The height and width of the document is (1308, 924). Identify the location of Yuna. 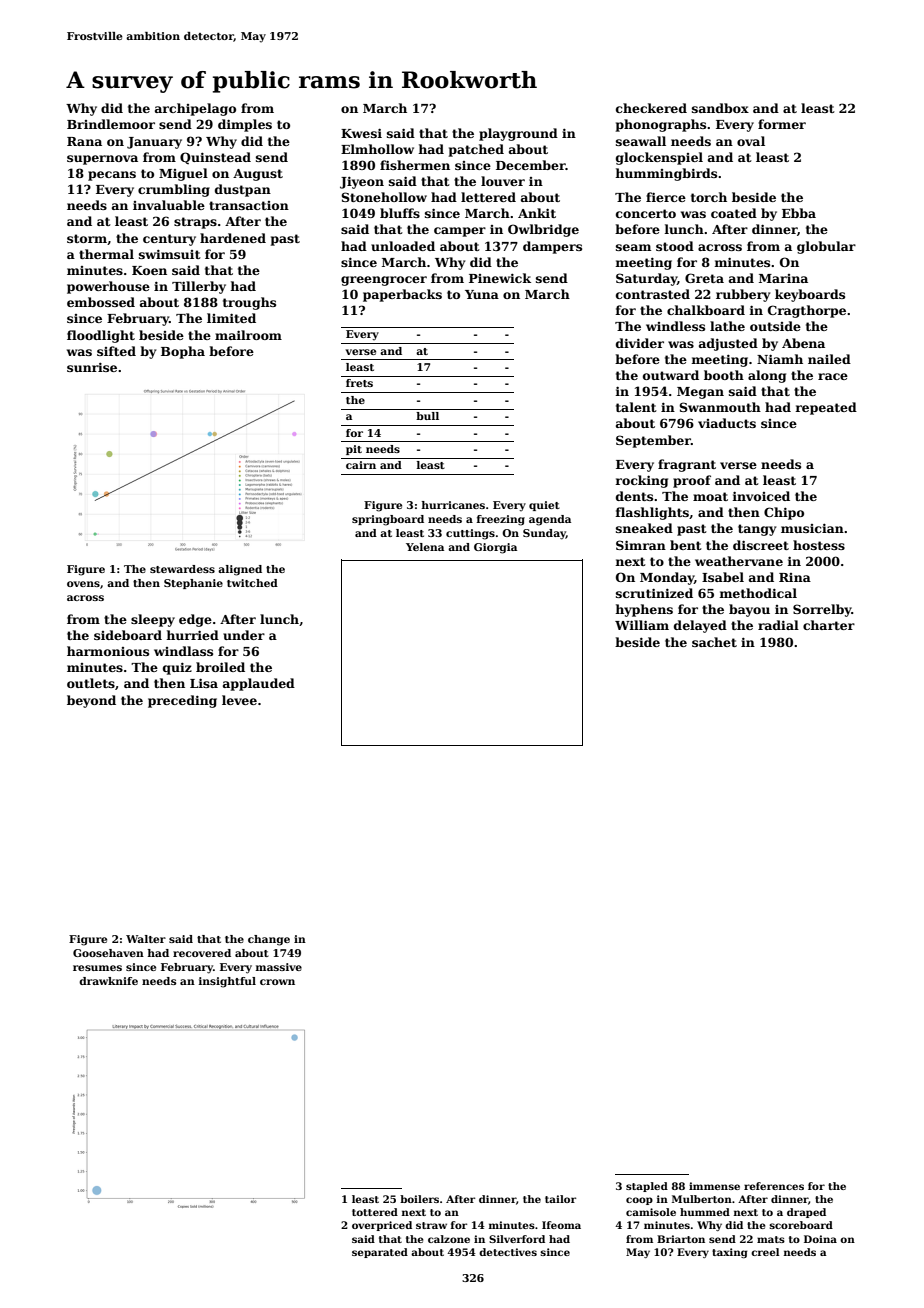
(482, 294).
